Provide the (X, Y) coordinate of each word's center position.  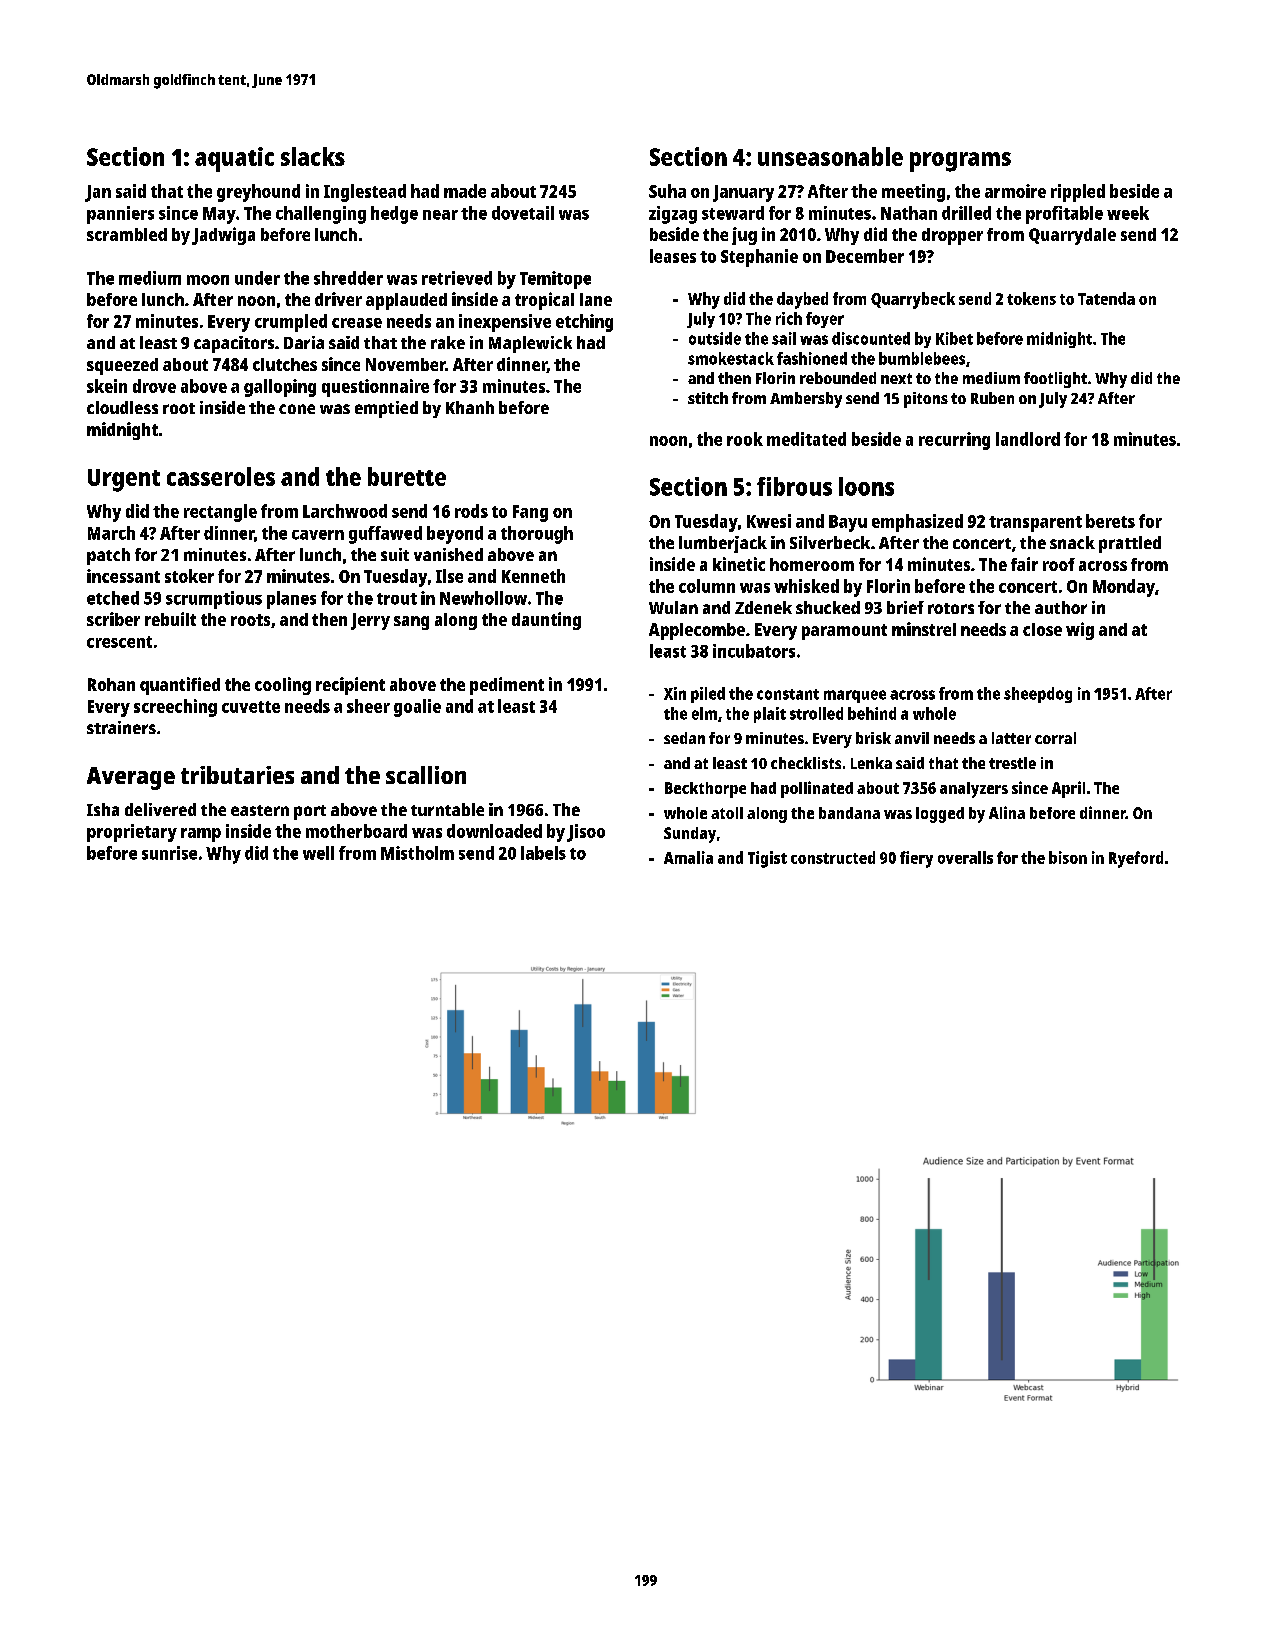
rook (745, 439)
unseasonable (830, 156)
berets (1110, 521)
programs (960, 162)
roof (1059, 564)
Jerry (370, 621)
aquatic (234, 159)
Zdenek (763, 607)
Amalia (688, 857)
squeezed (122, 366)
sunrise (169, 853)
